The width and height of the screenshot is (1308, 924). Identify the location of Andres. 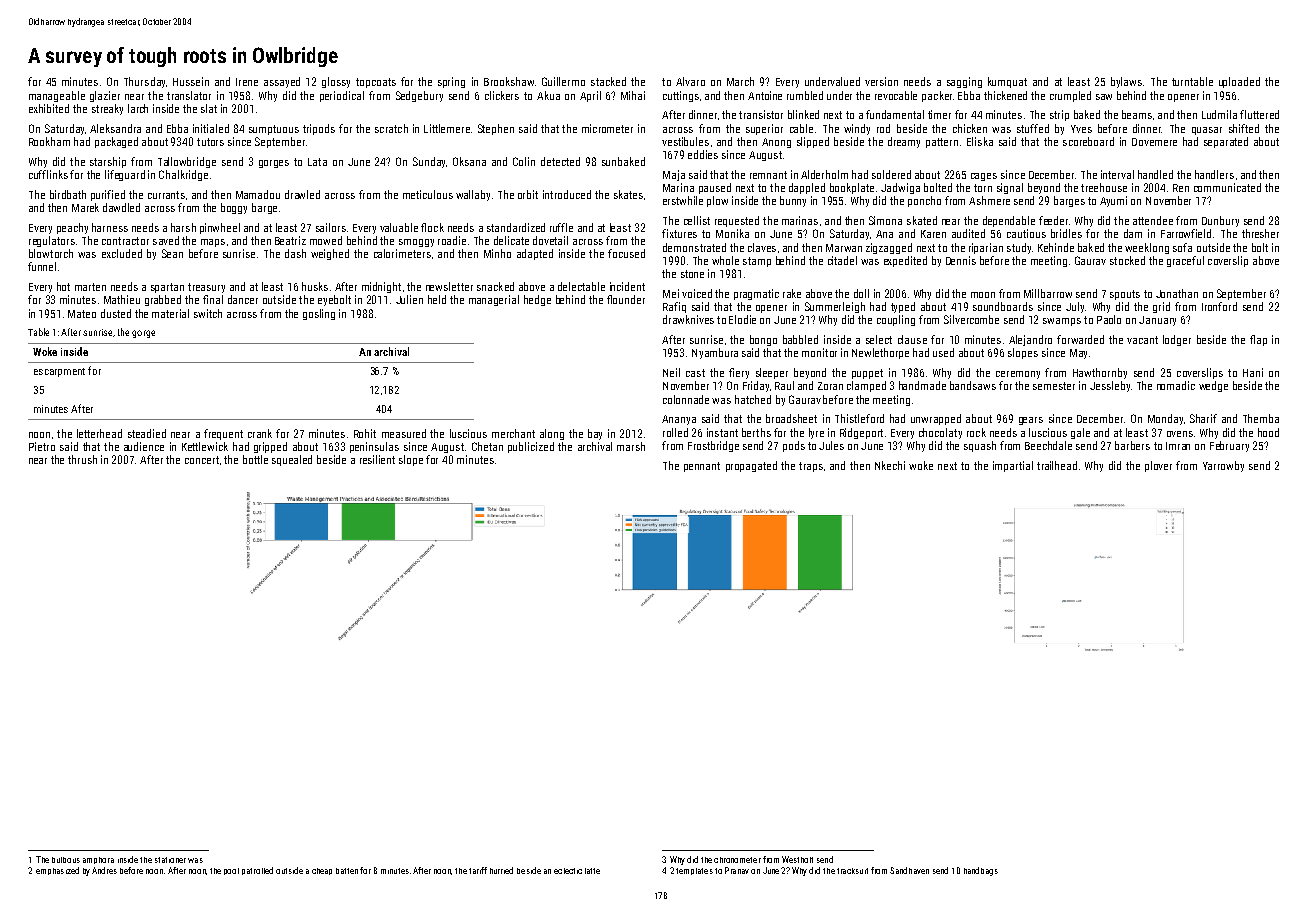
(104, 870).
